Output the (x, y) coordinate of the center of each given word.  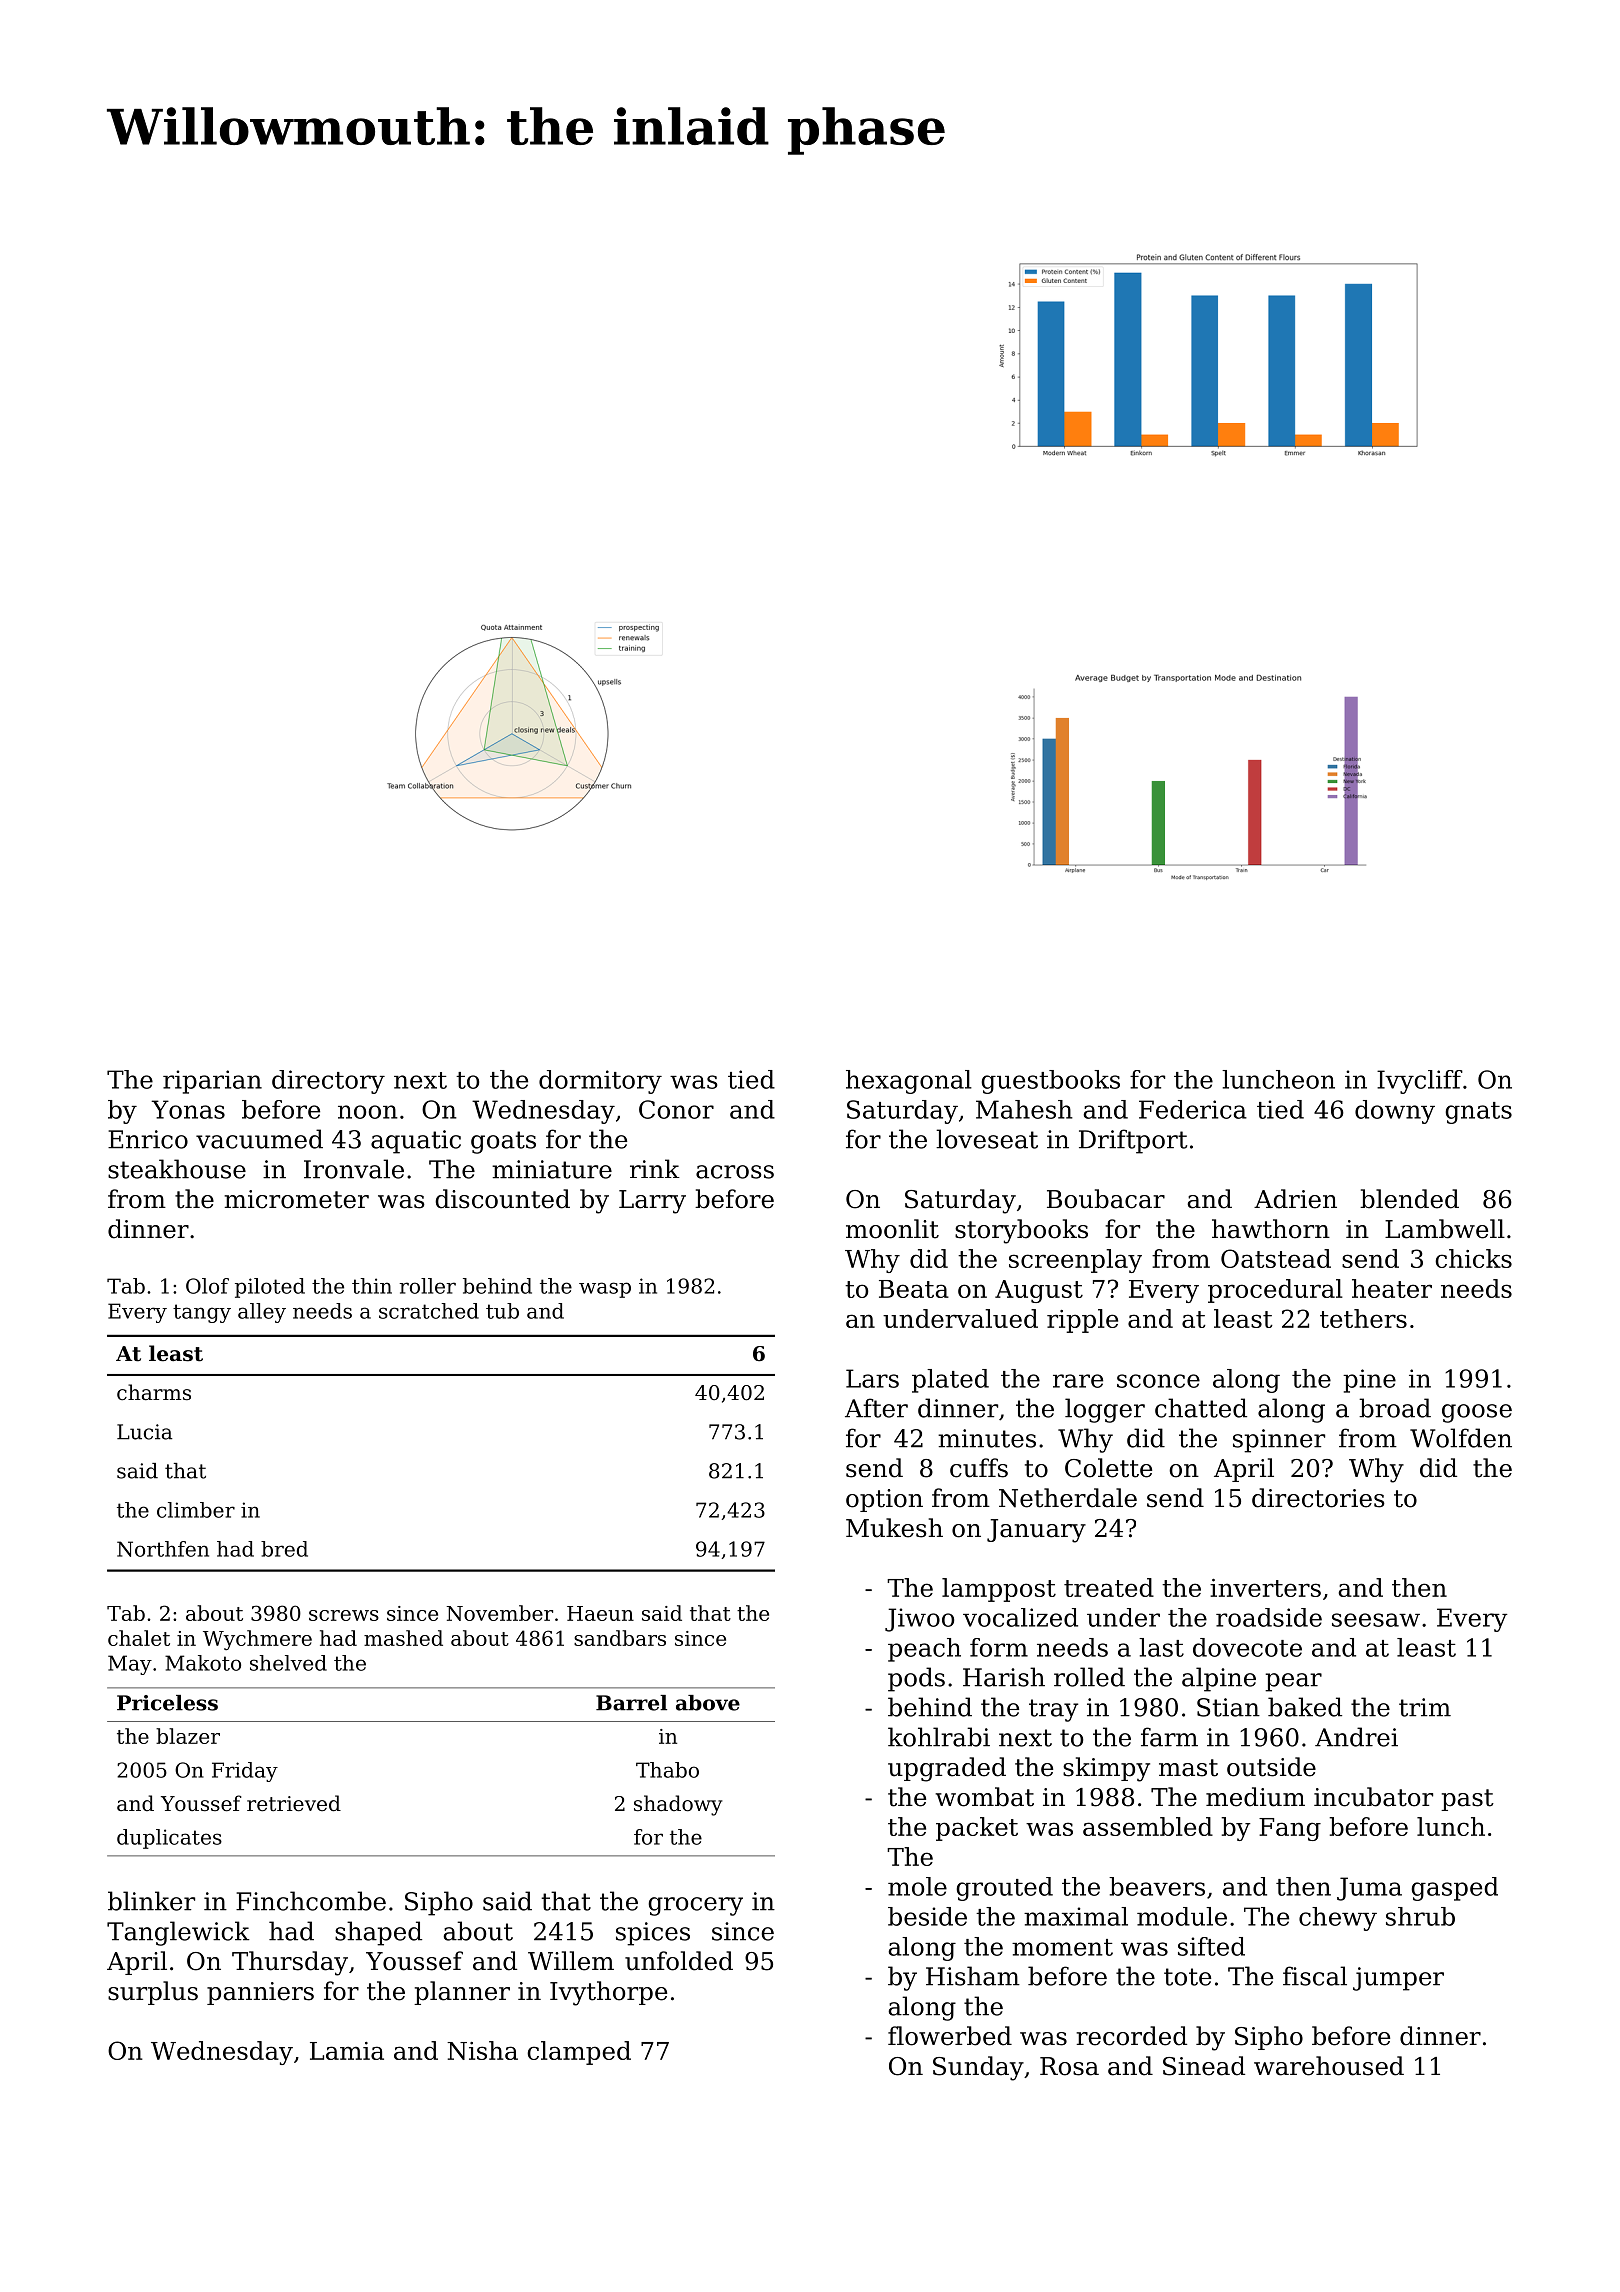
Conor (676, 1109)
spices (653, 1934)
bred (284, 1549)
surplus (153, 1993)
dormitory (600, 1082)
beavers (1157, 1886)
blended (1409, 1199)
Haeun (600, 1613)
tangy (202, 1313)
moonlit (892, 1229)
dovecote (1247, 1647)
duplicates (169, 1839)
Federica (1193, 1109)
